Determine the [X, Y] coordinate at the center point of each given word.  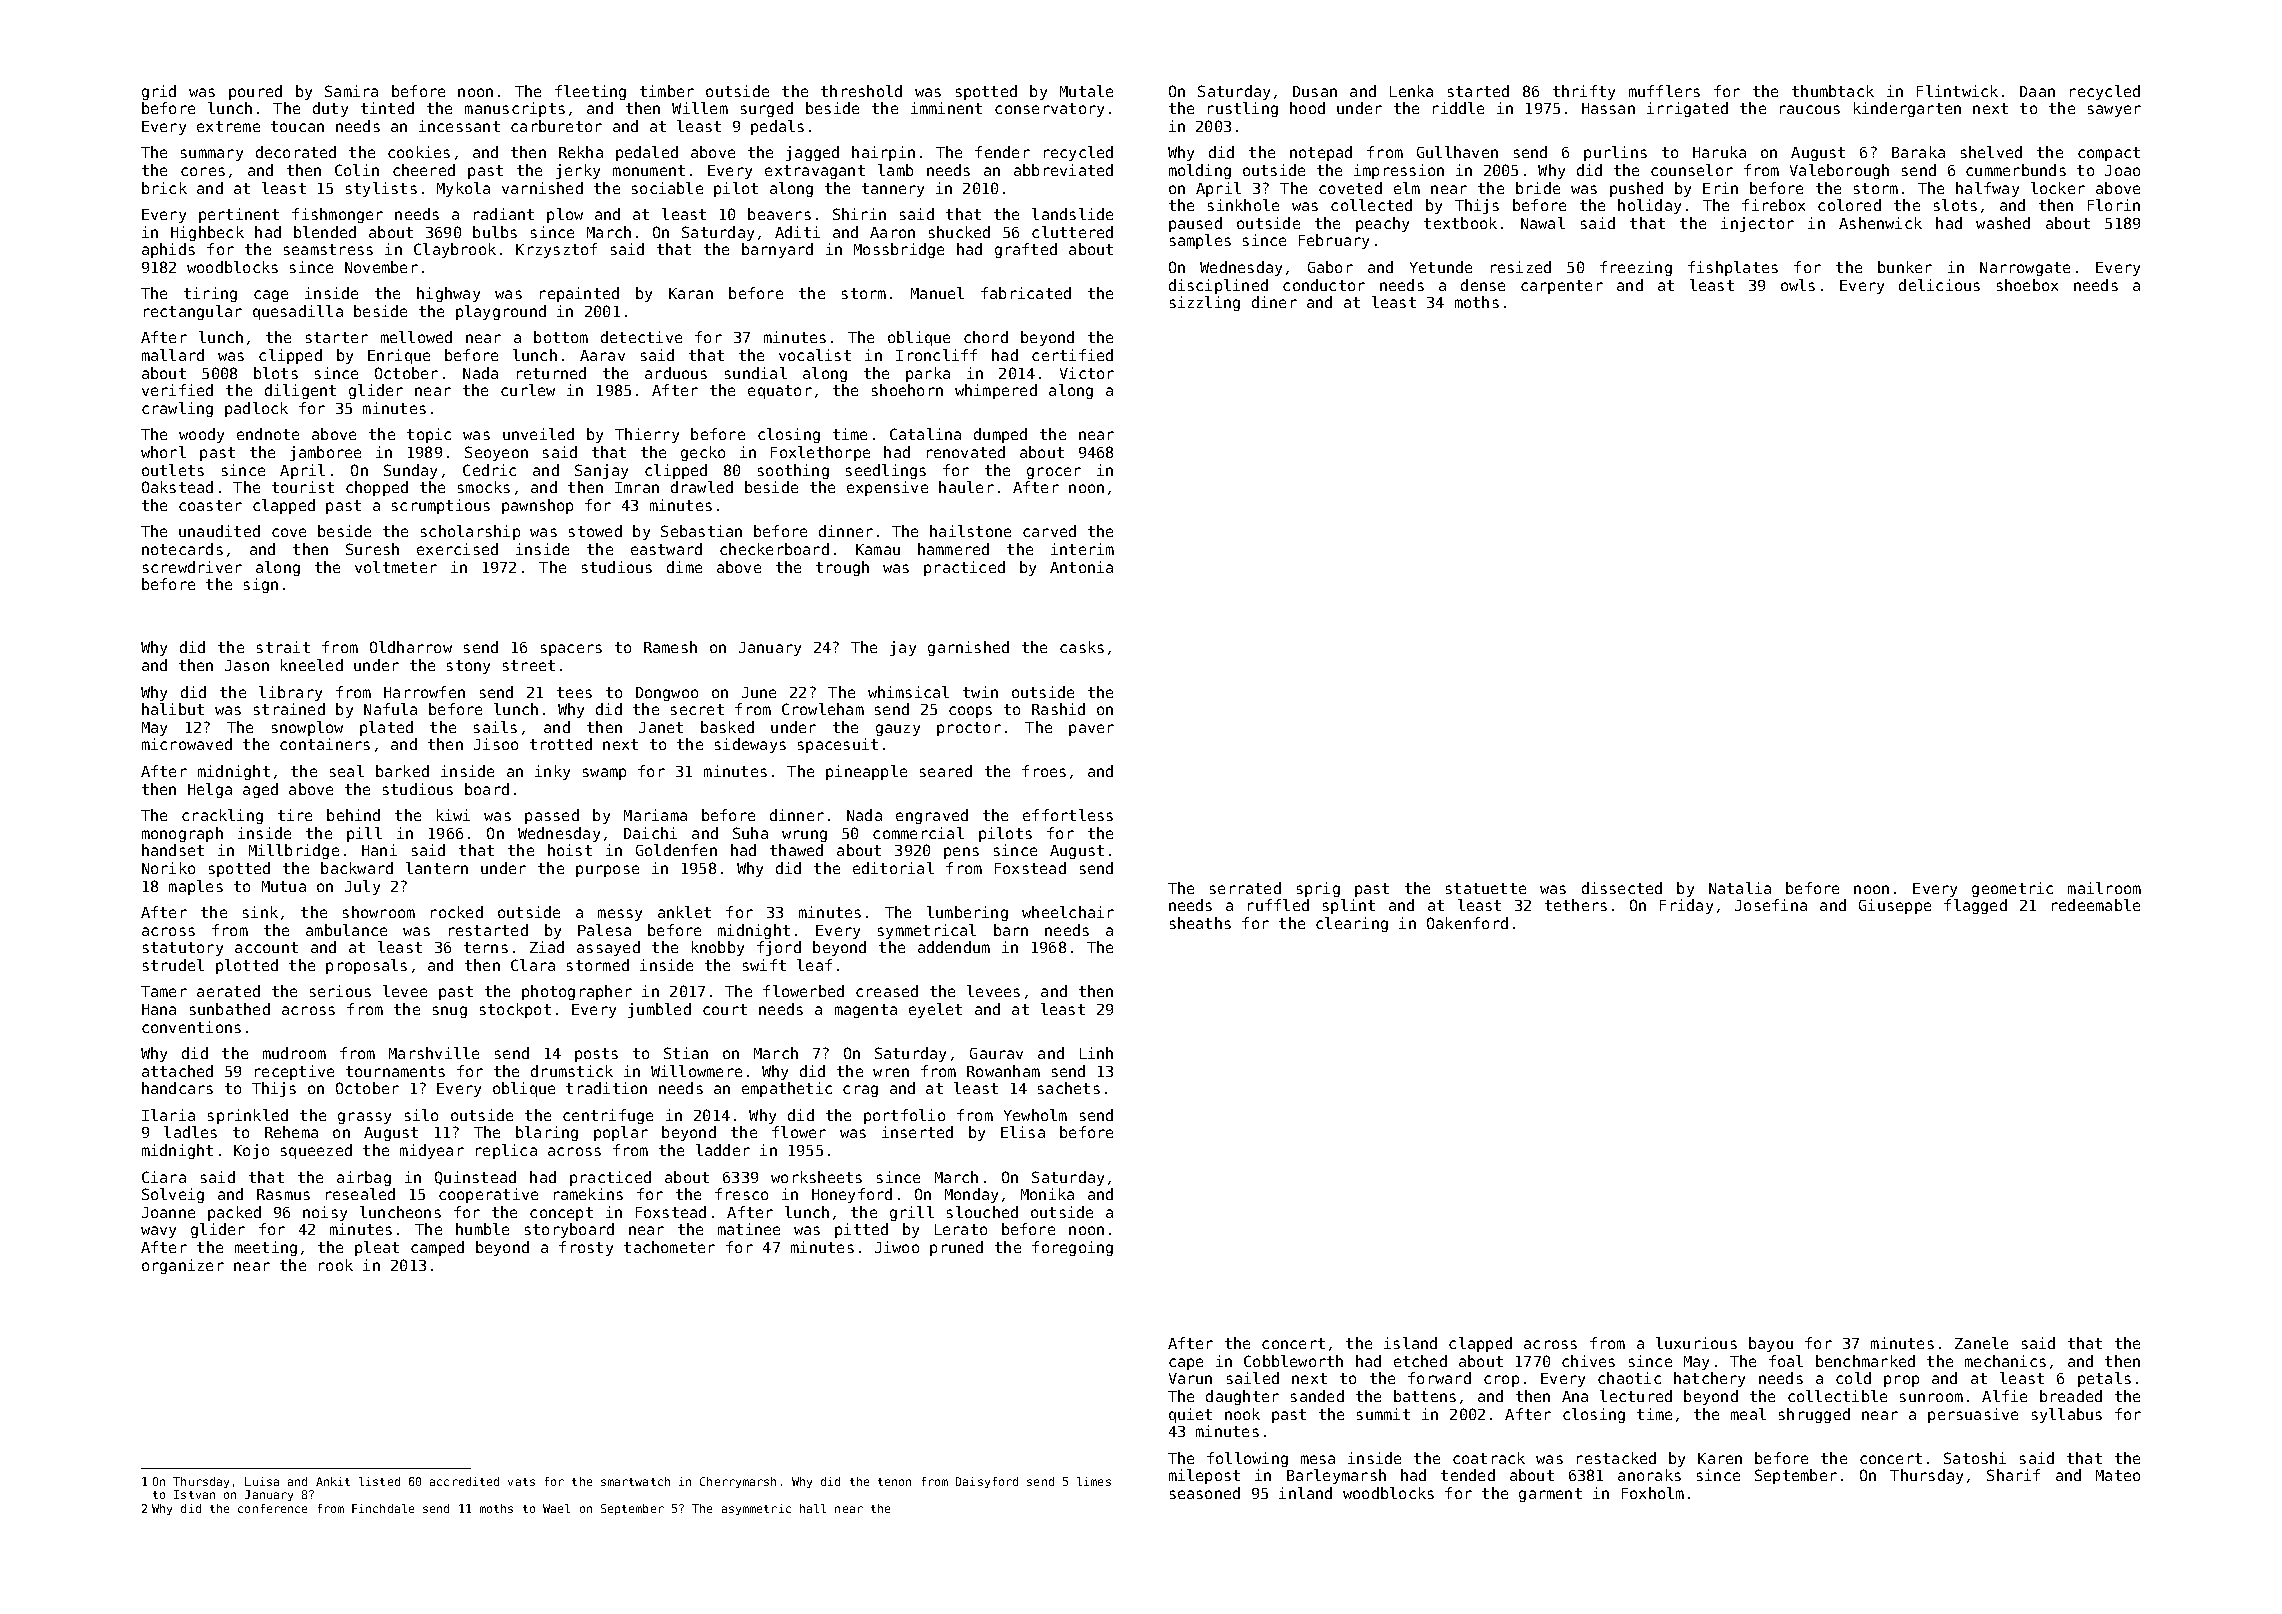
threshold [861, 91]
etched [1420, 1361]
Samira [351, 91]
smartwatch [635, 1481]
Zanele [1981, 1343]
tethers [1576, 905]
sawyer [2114, 111]
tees [574, 692]
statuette [1486, 888]
